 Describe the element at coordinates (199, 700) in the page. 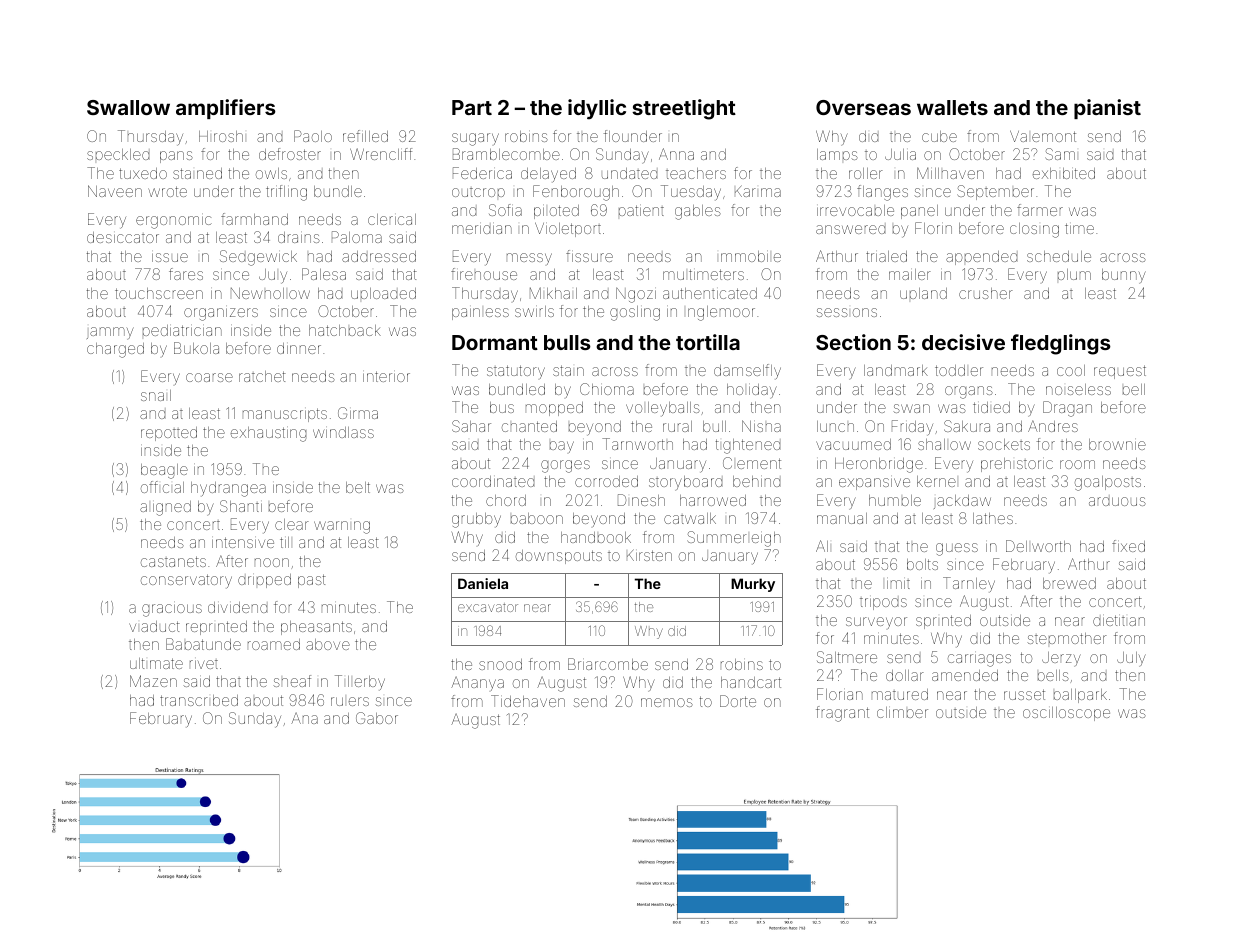

I see `transcribed` at that location.
